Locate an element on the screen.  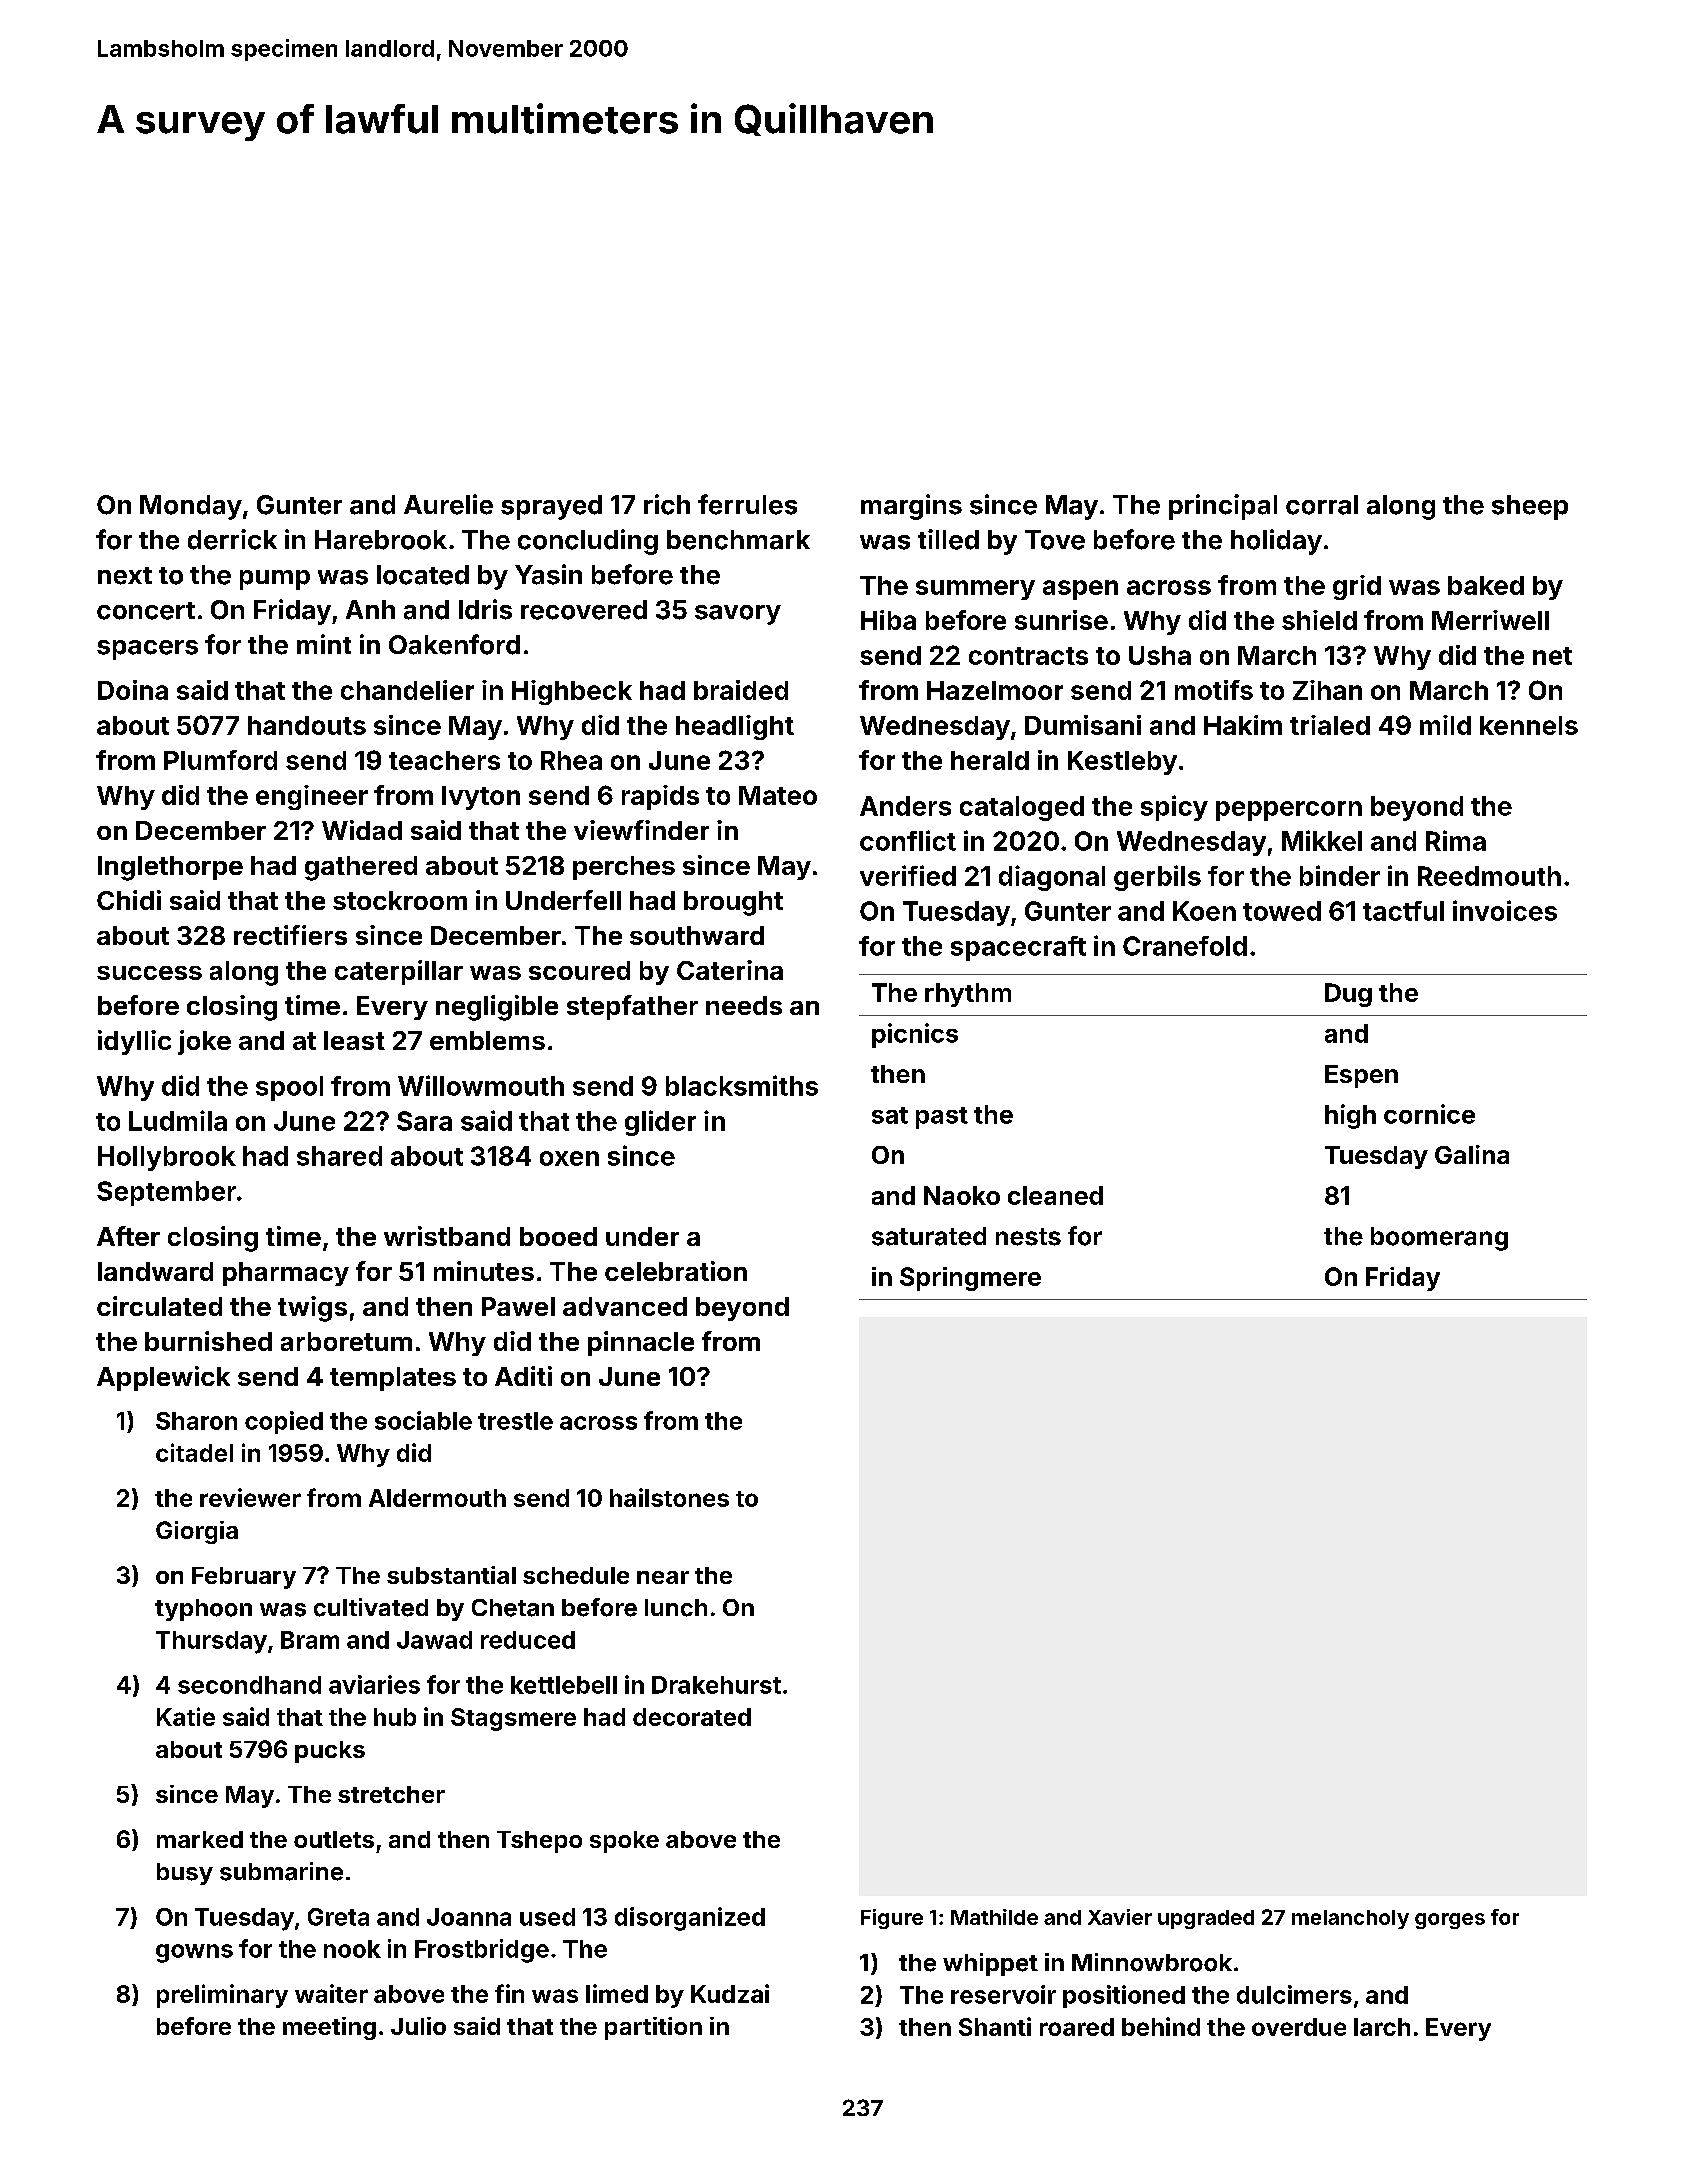
cultivated is located at coordinates (371, 1607).
